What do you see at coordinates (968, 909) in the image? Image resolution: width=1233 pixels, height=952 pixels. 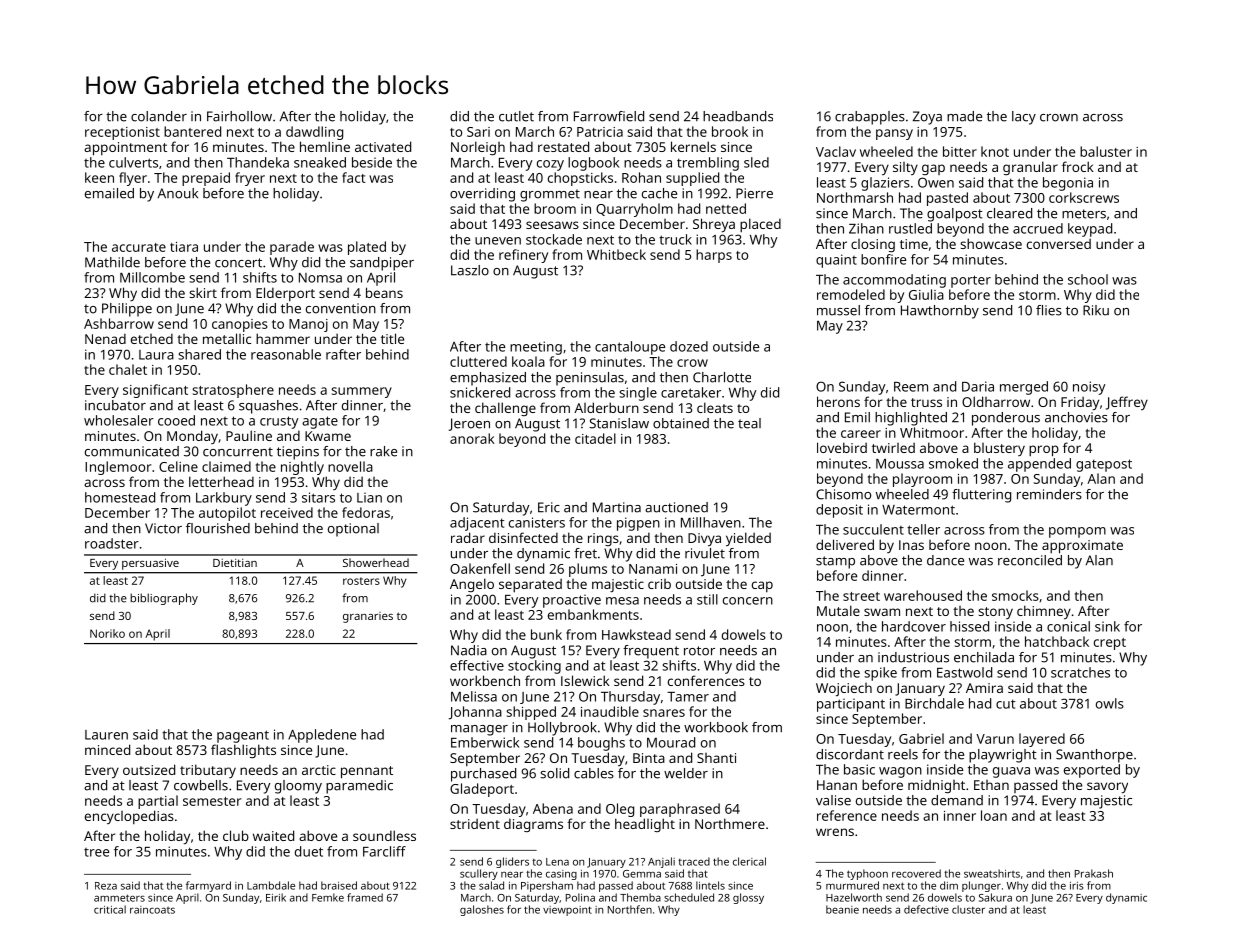 I see `cluster` at bounding box center [968, 909].
